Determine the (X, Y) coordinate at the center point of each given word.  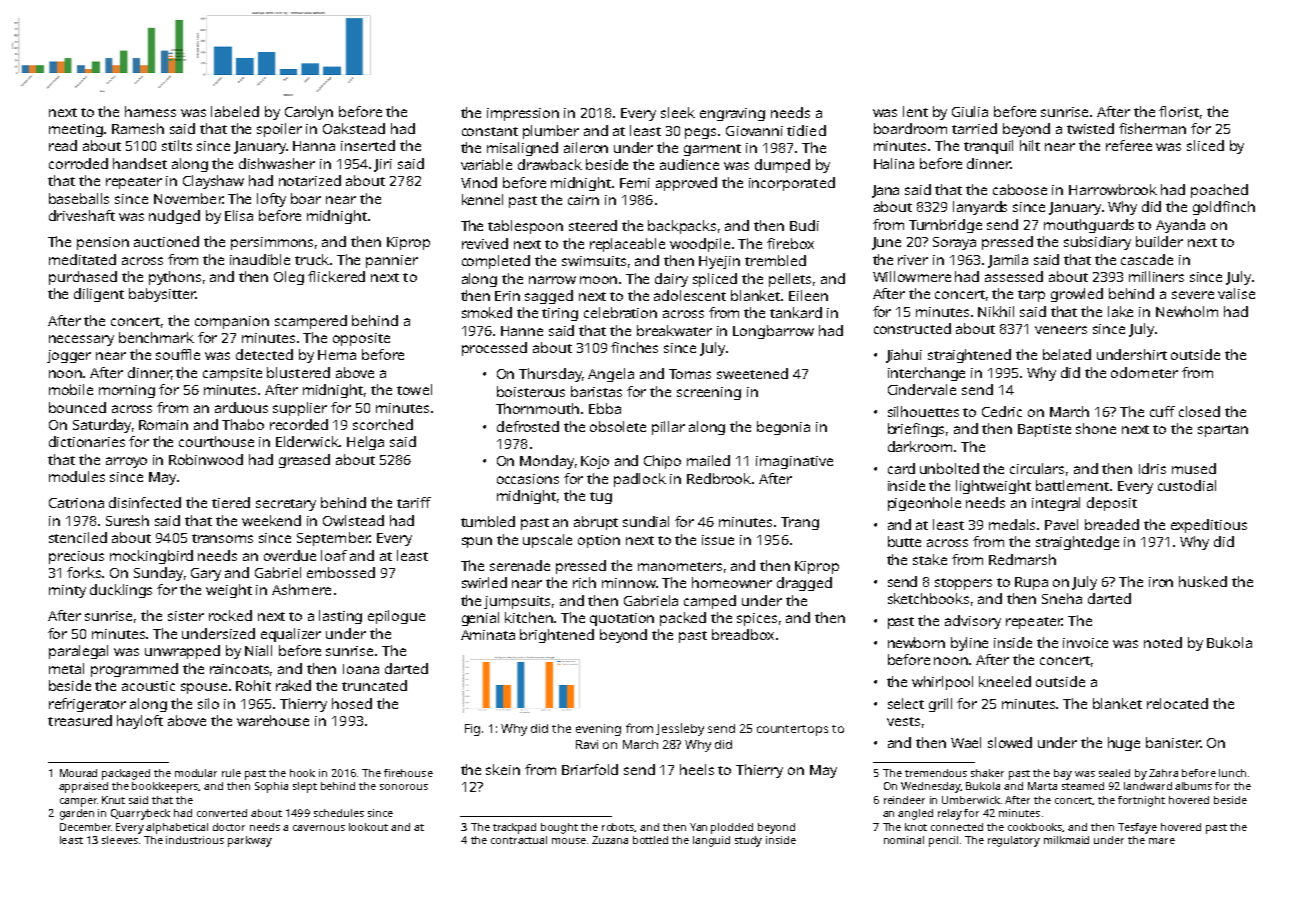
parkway (250, 841)
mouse (569, 841)
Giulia (970, 111)
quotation (622, 619)
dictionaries (87, 441)
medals (1012, 524)
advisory (973, 622)
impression (523, 114)
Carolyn (309, 113)
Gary (206, 574)
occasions (528, 479)
